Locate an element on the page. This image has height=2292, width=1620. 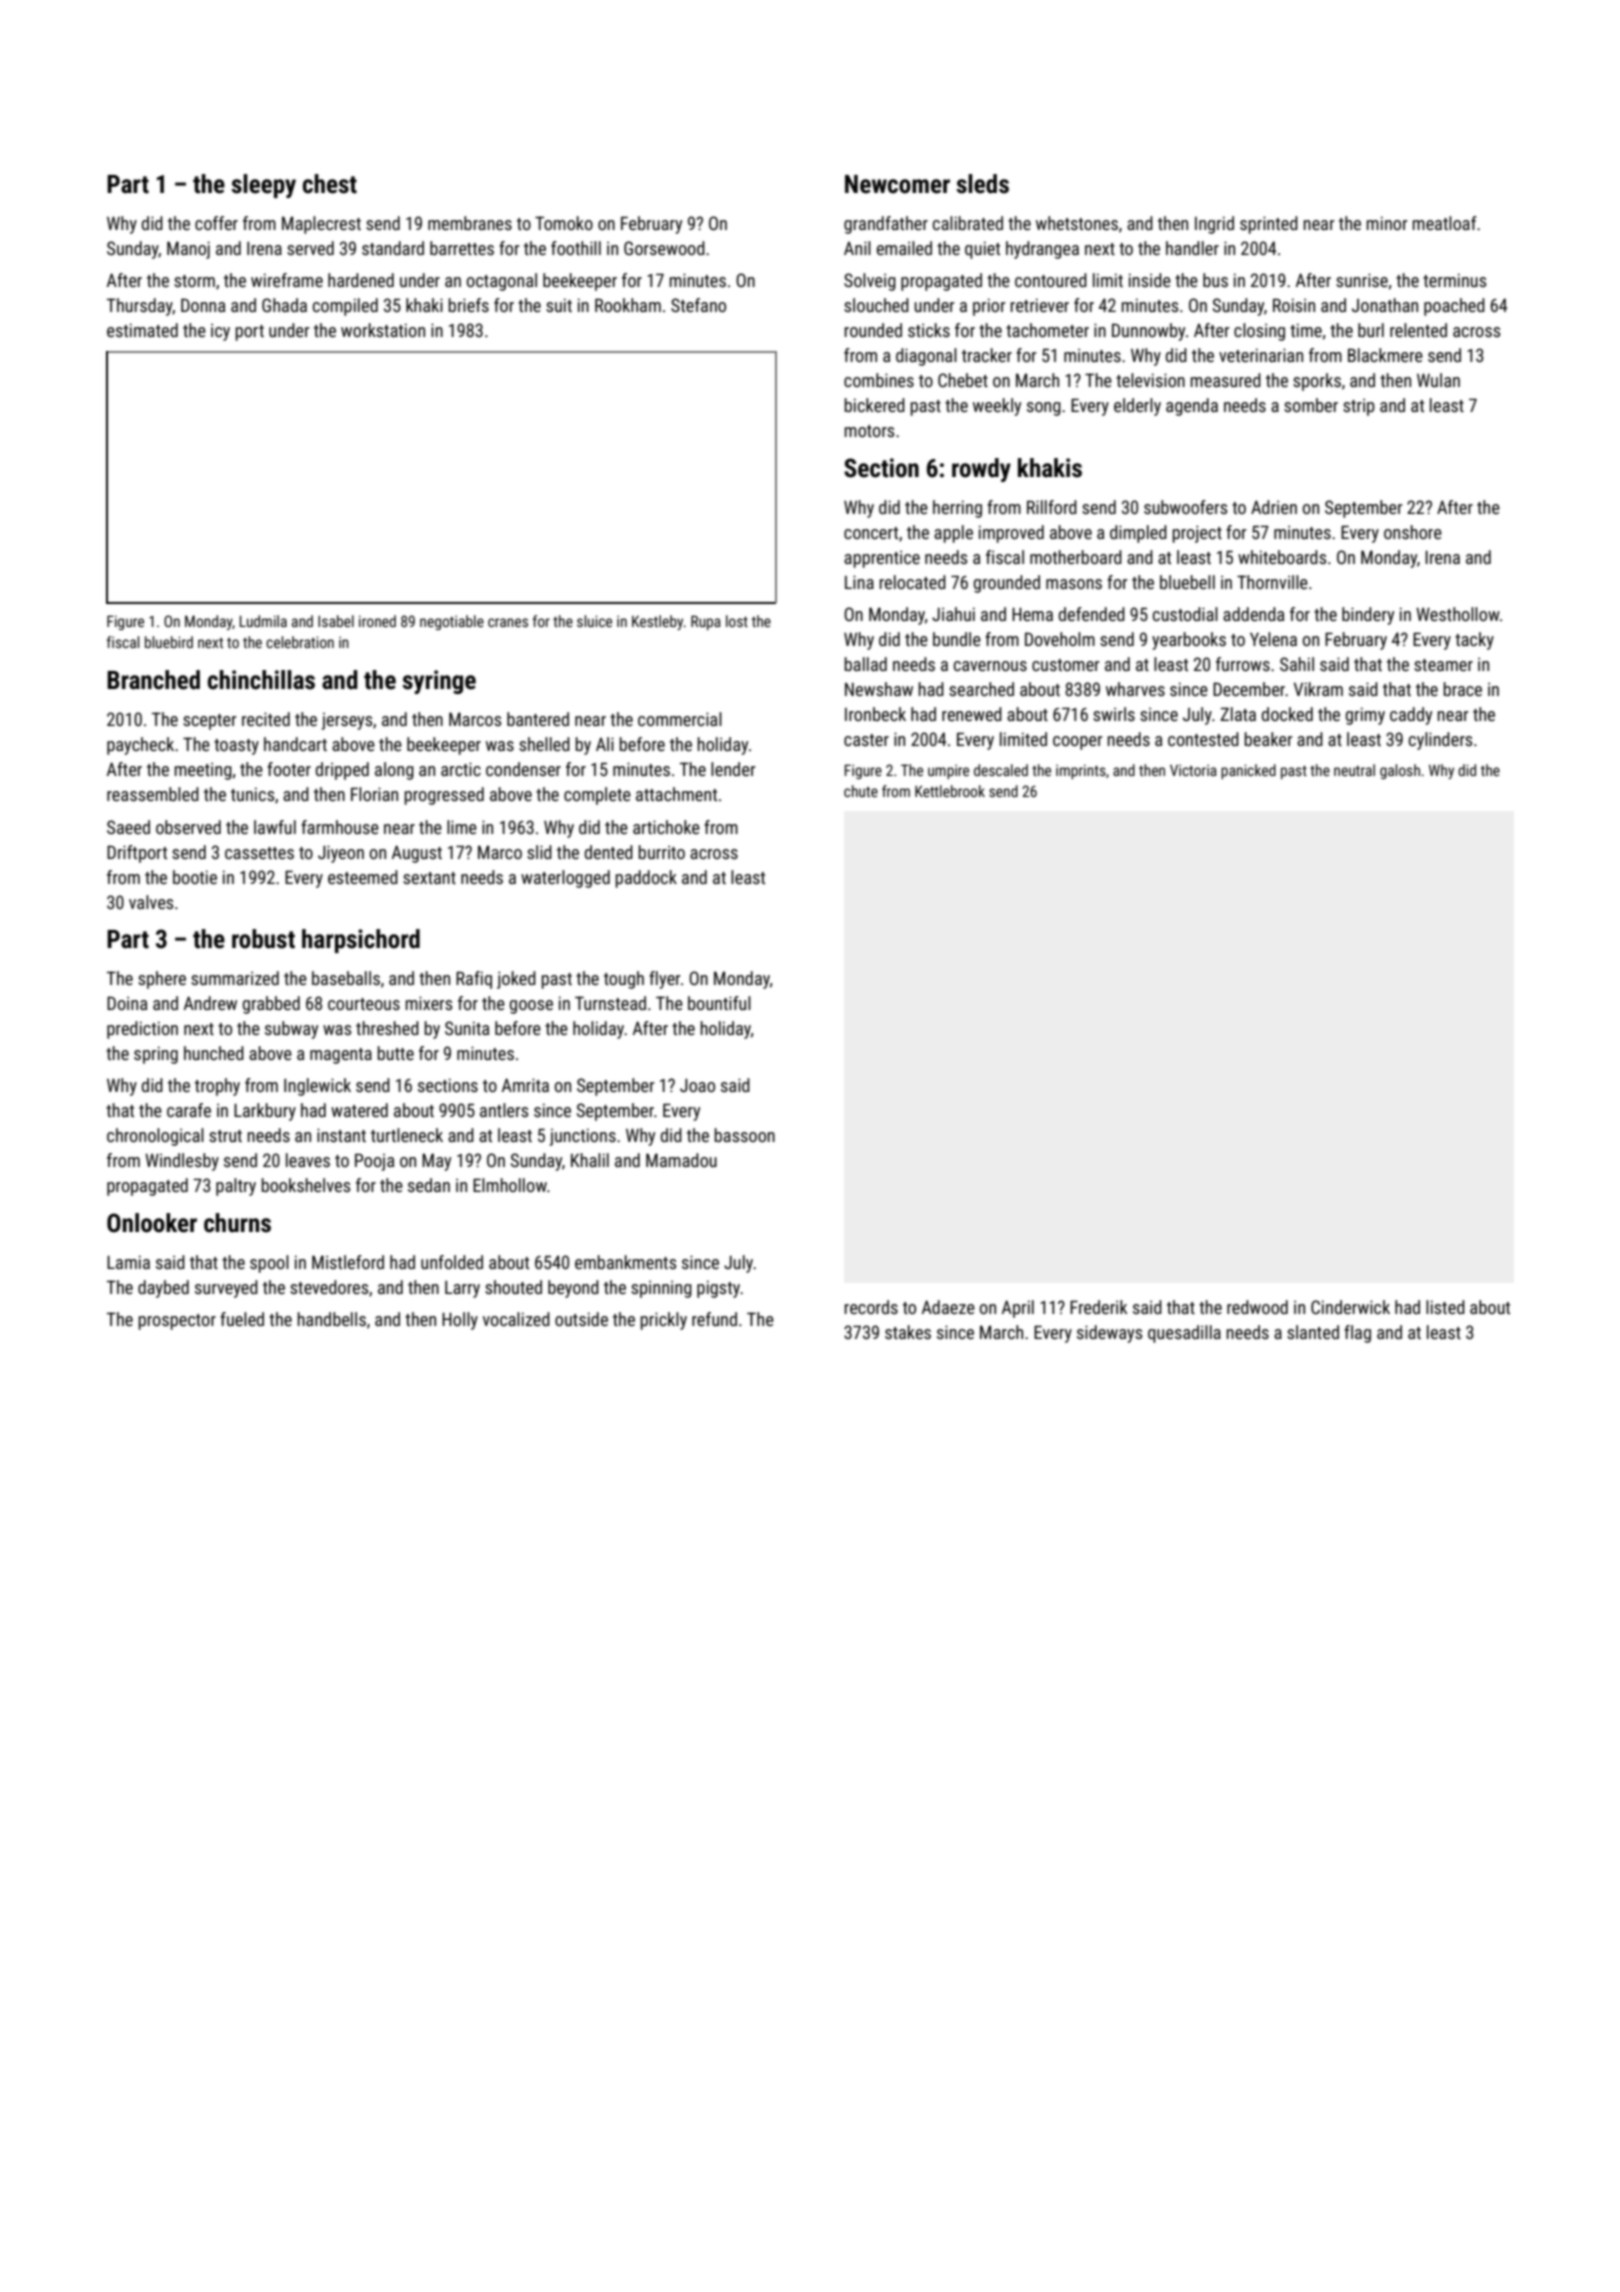
ballad is located at coordinates (866, 664).
